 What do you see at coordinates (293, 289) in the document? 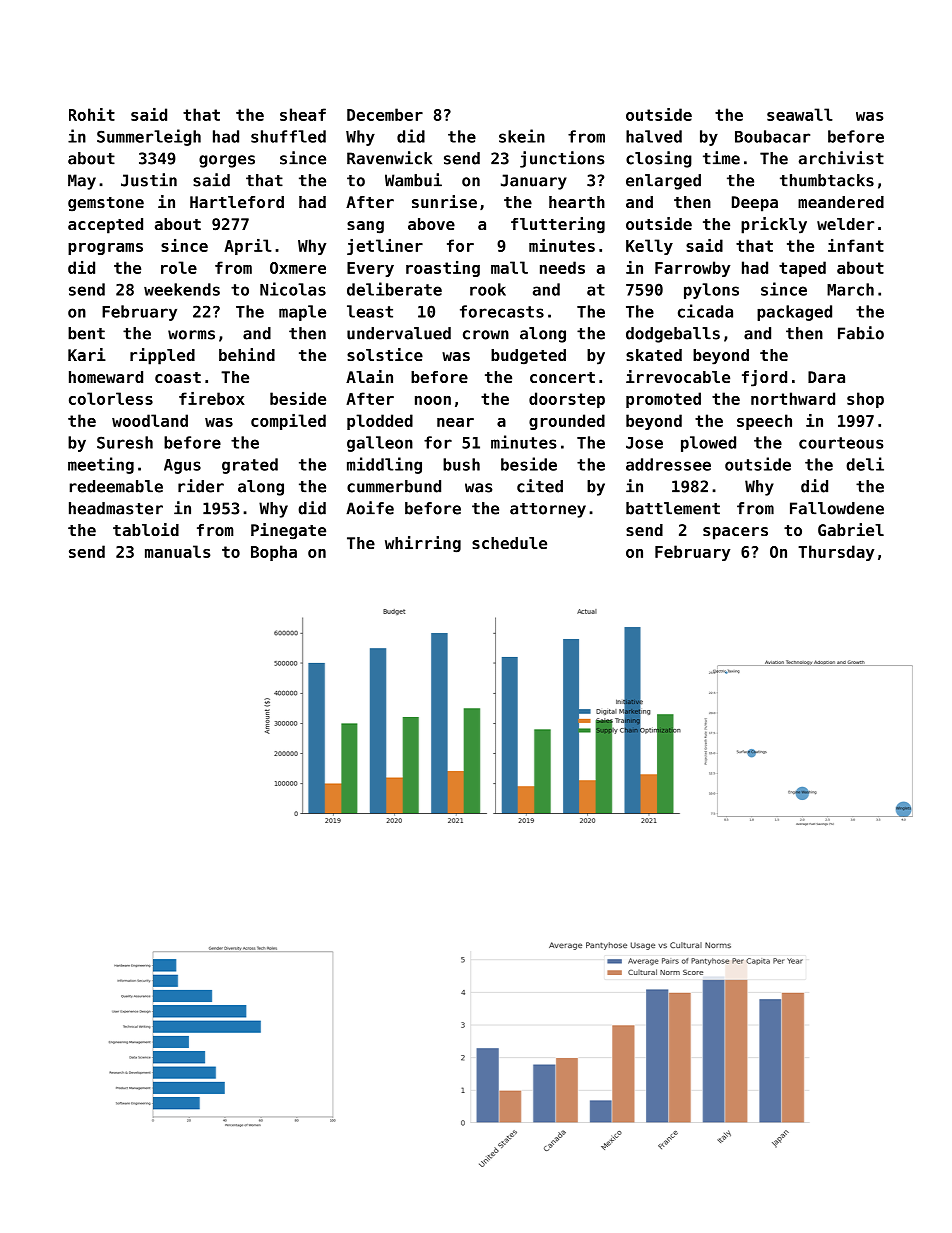
I see `Nicolas` at bounding box center [293, 289].
